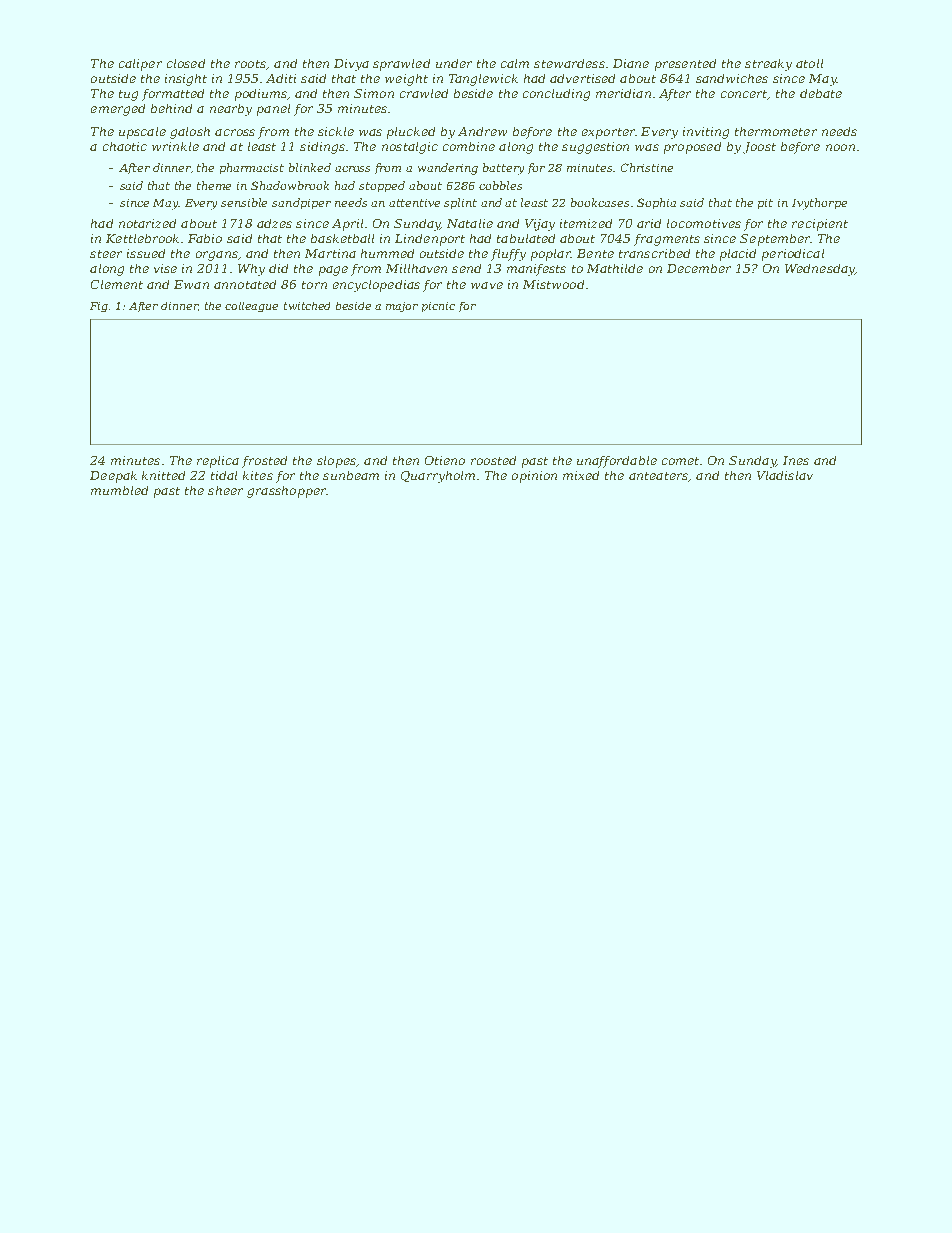  I want to click on Andrew, so click(482, 131).
